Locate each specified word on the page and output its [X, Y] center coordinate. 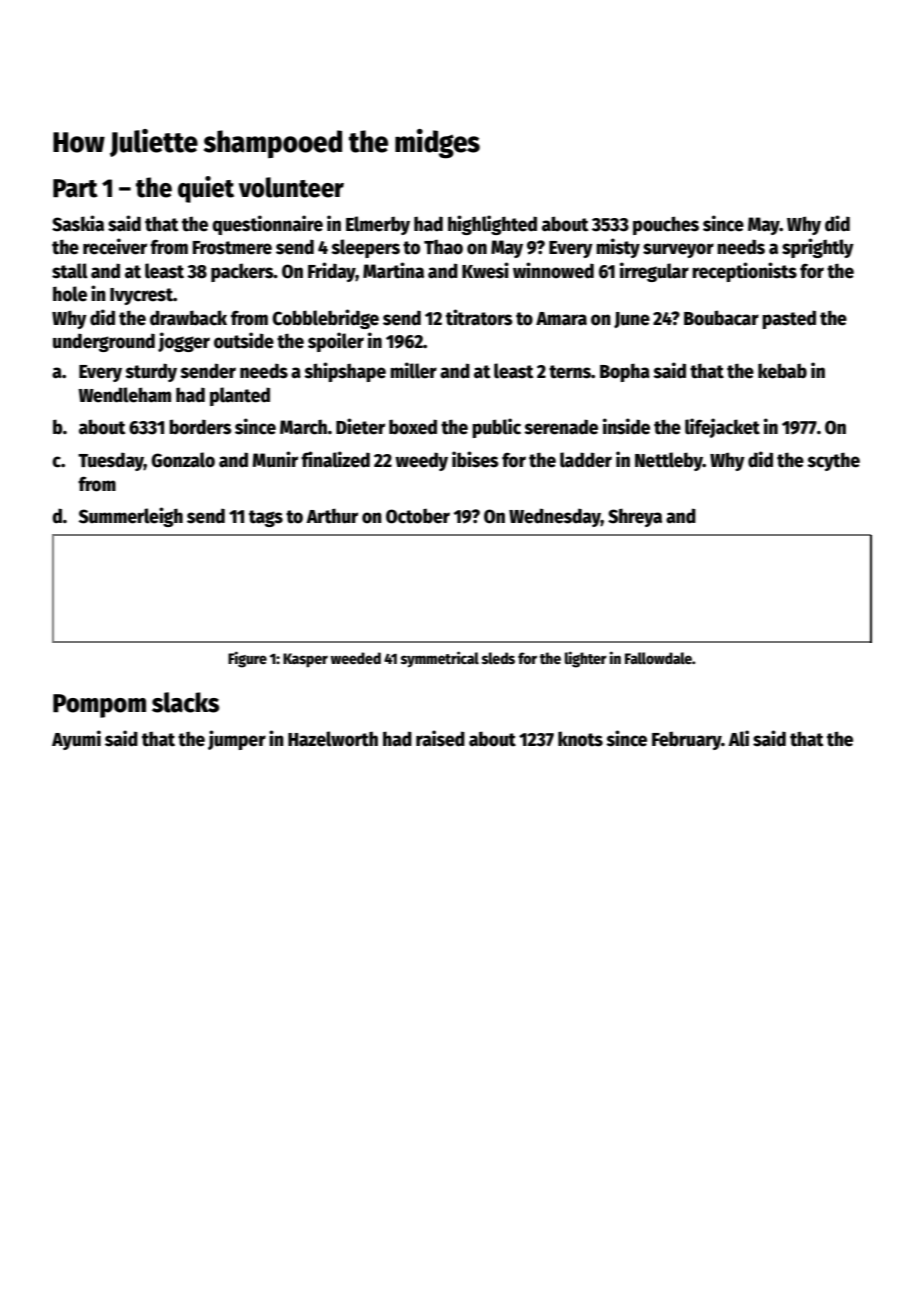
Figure [247, 659]
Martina [393, 270]
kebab [782, 371]
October [418, 516]
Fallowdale [658, 658]
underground [104, 342]
